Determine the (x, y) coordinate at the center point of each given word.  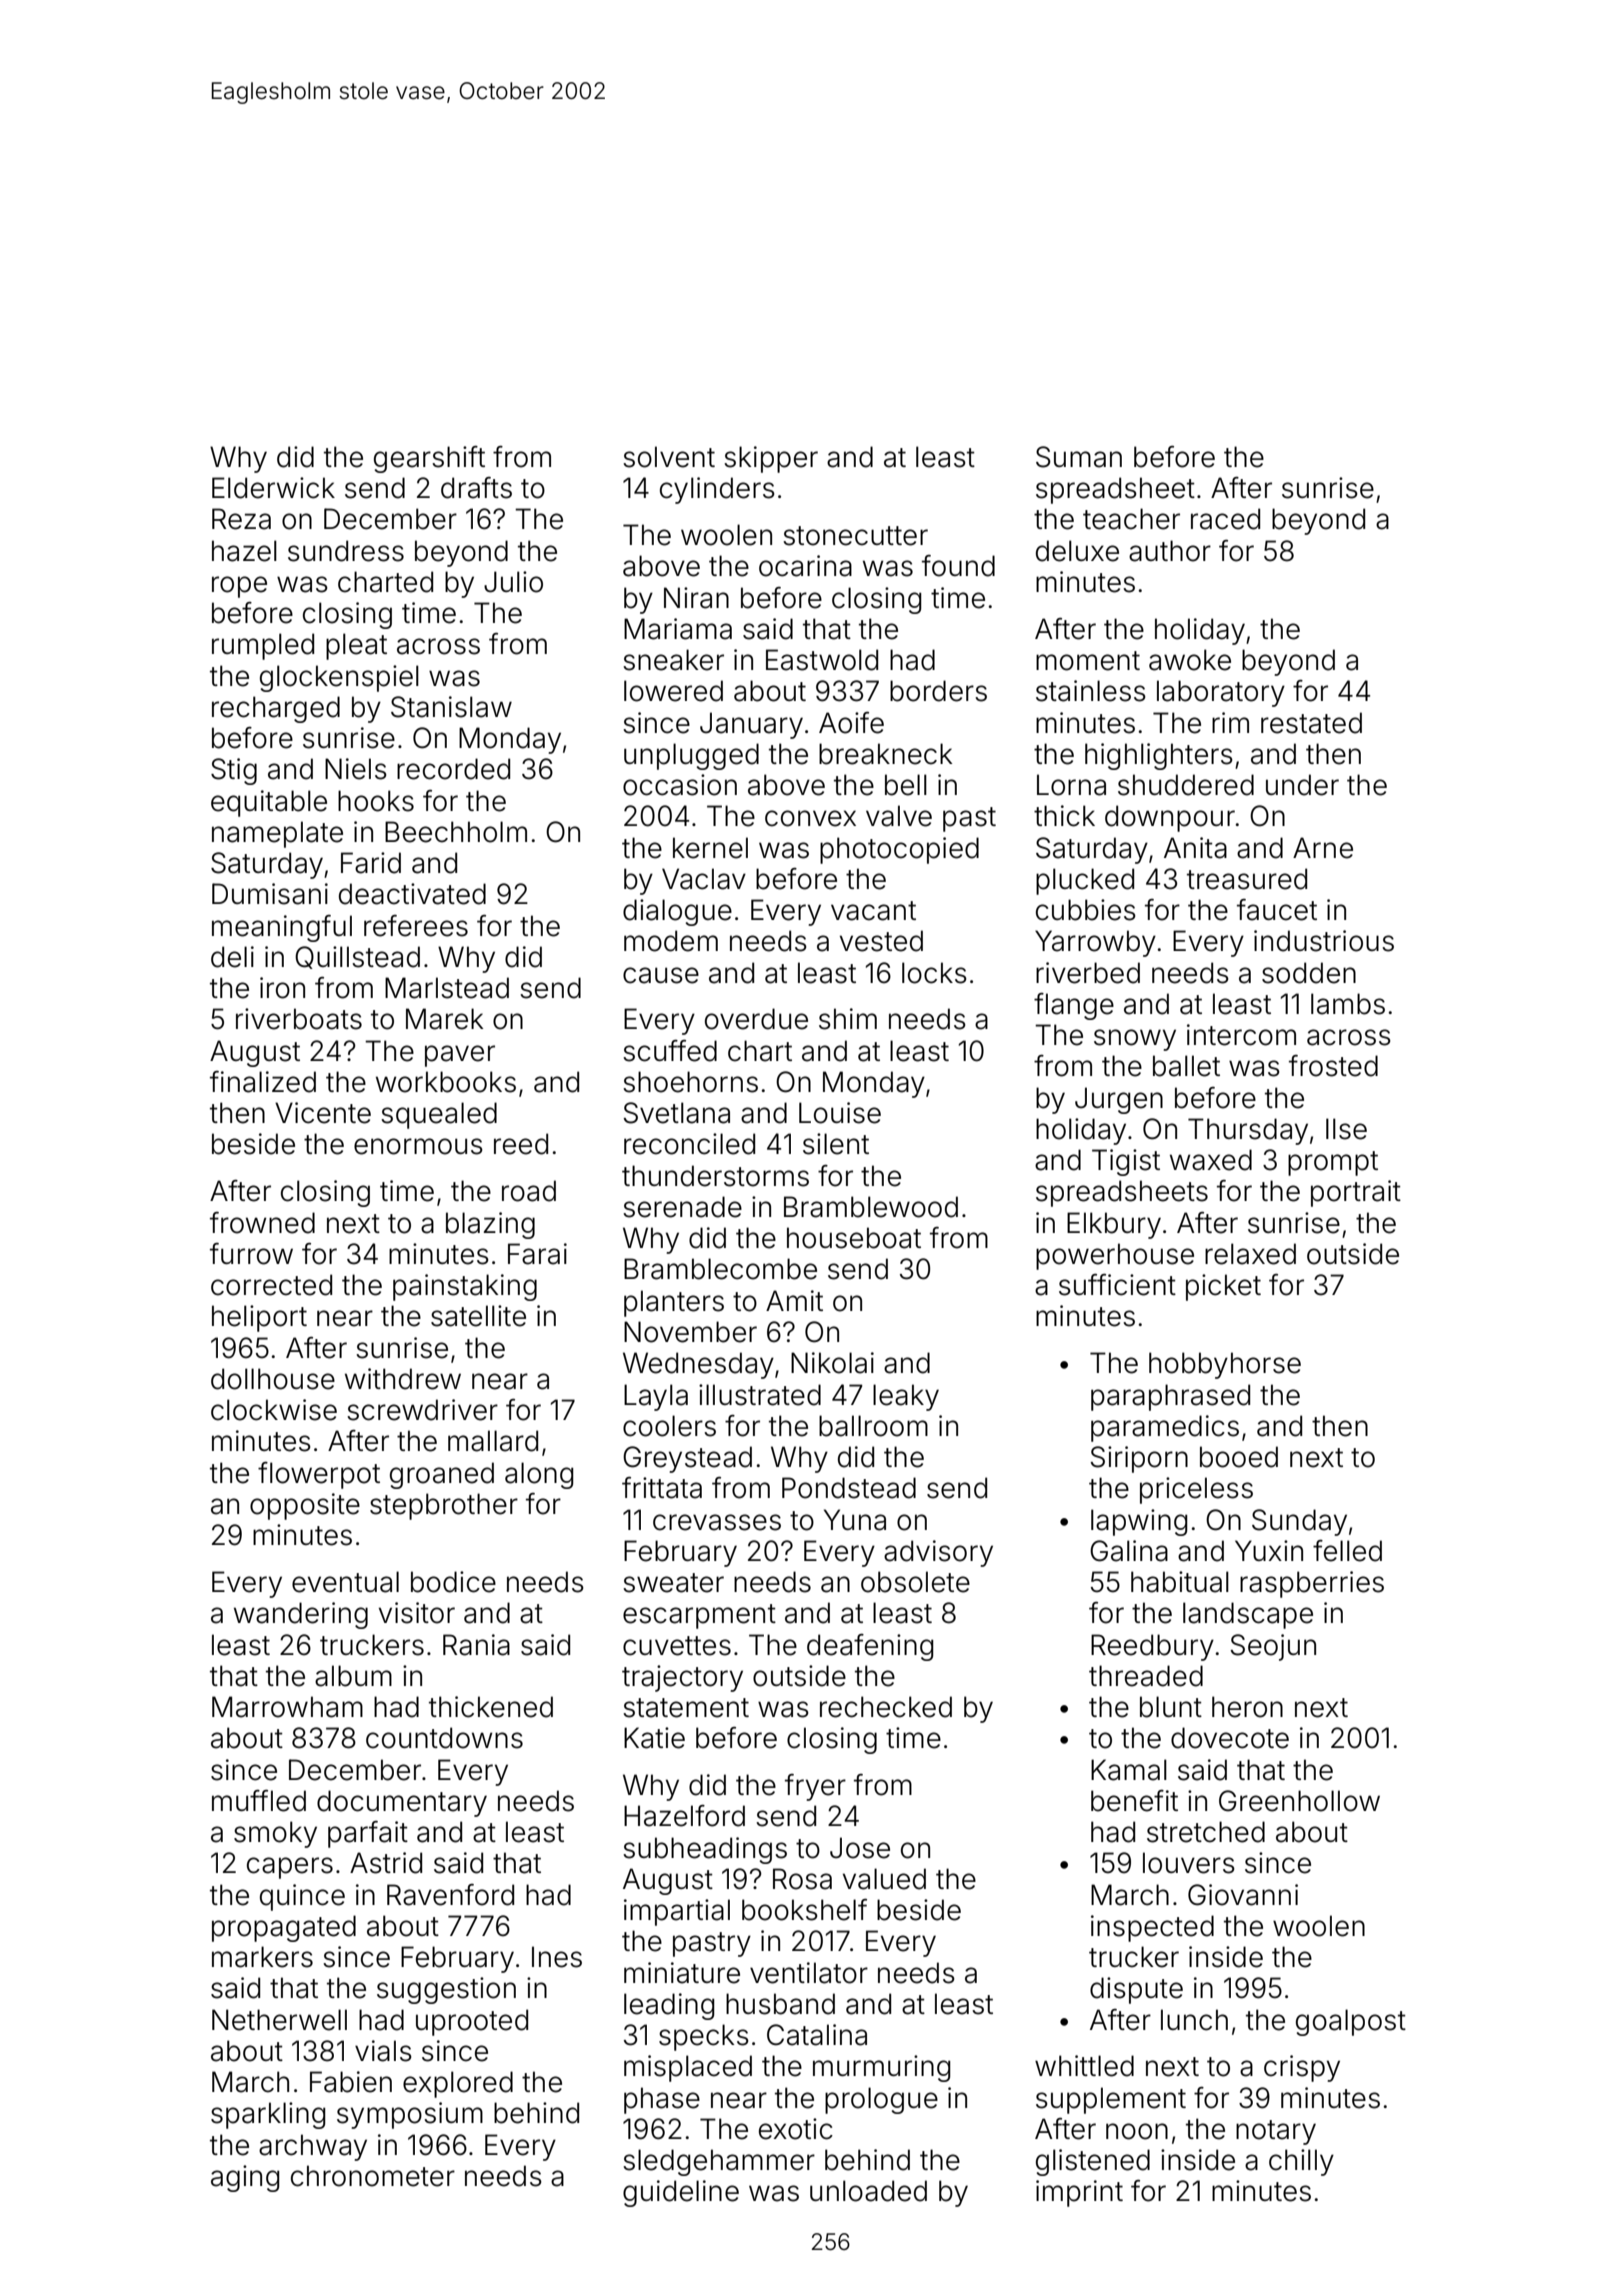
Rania (476, 1645)
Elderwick (273, 488)
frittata (662, 1488)
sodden (1309, 973)
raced (1225, 519)
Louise (840, 1113)
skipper (771, 459)
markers (262, 1957)
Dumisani (270, 894)
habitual (1180, 1582)
